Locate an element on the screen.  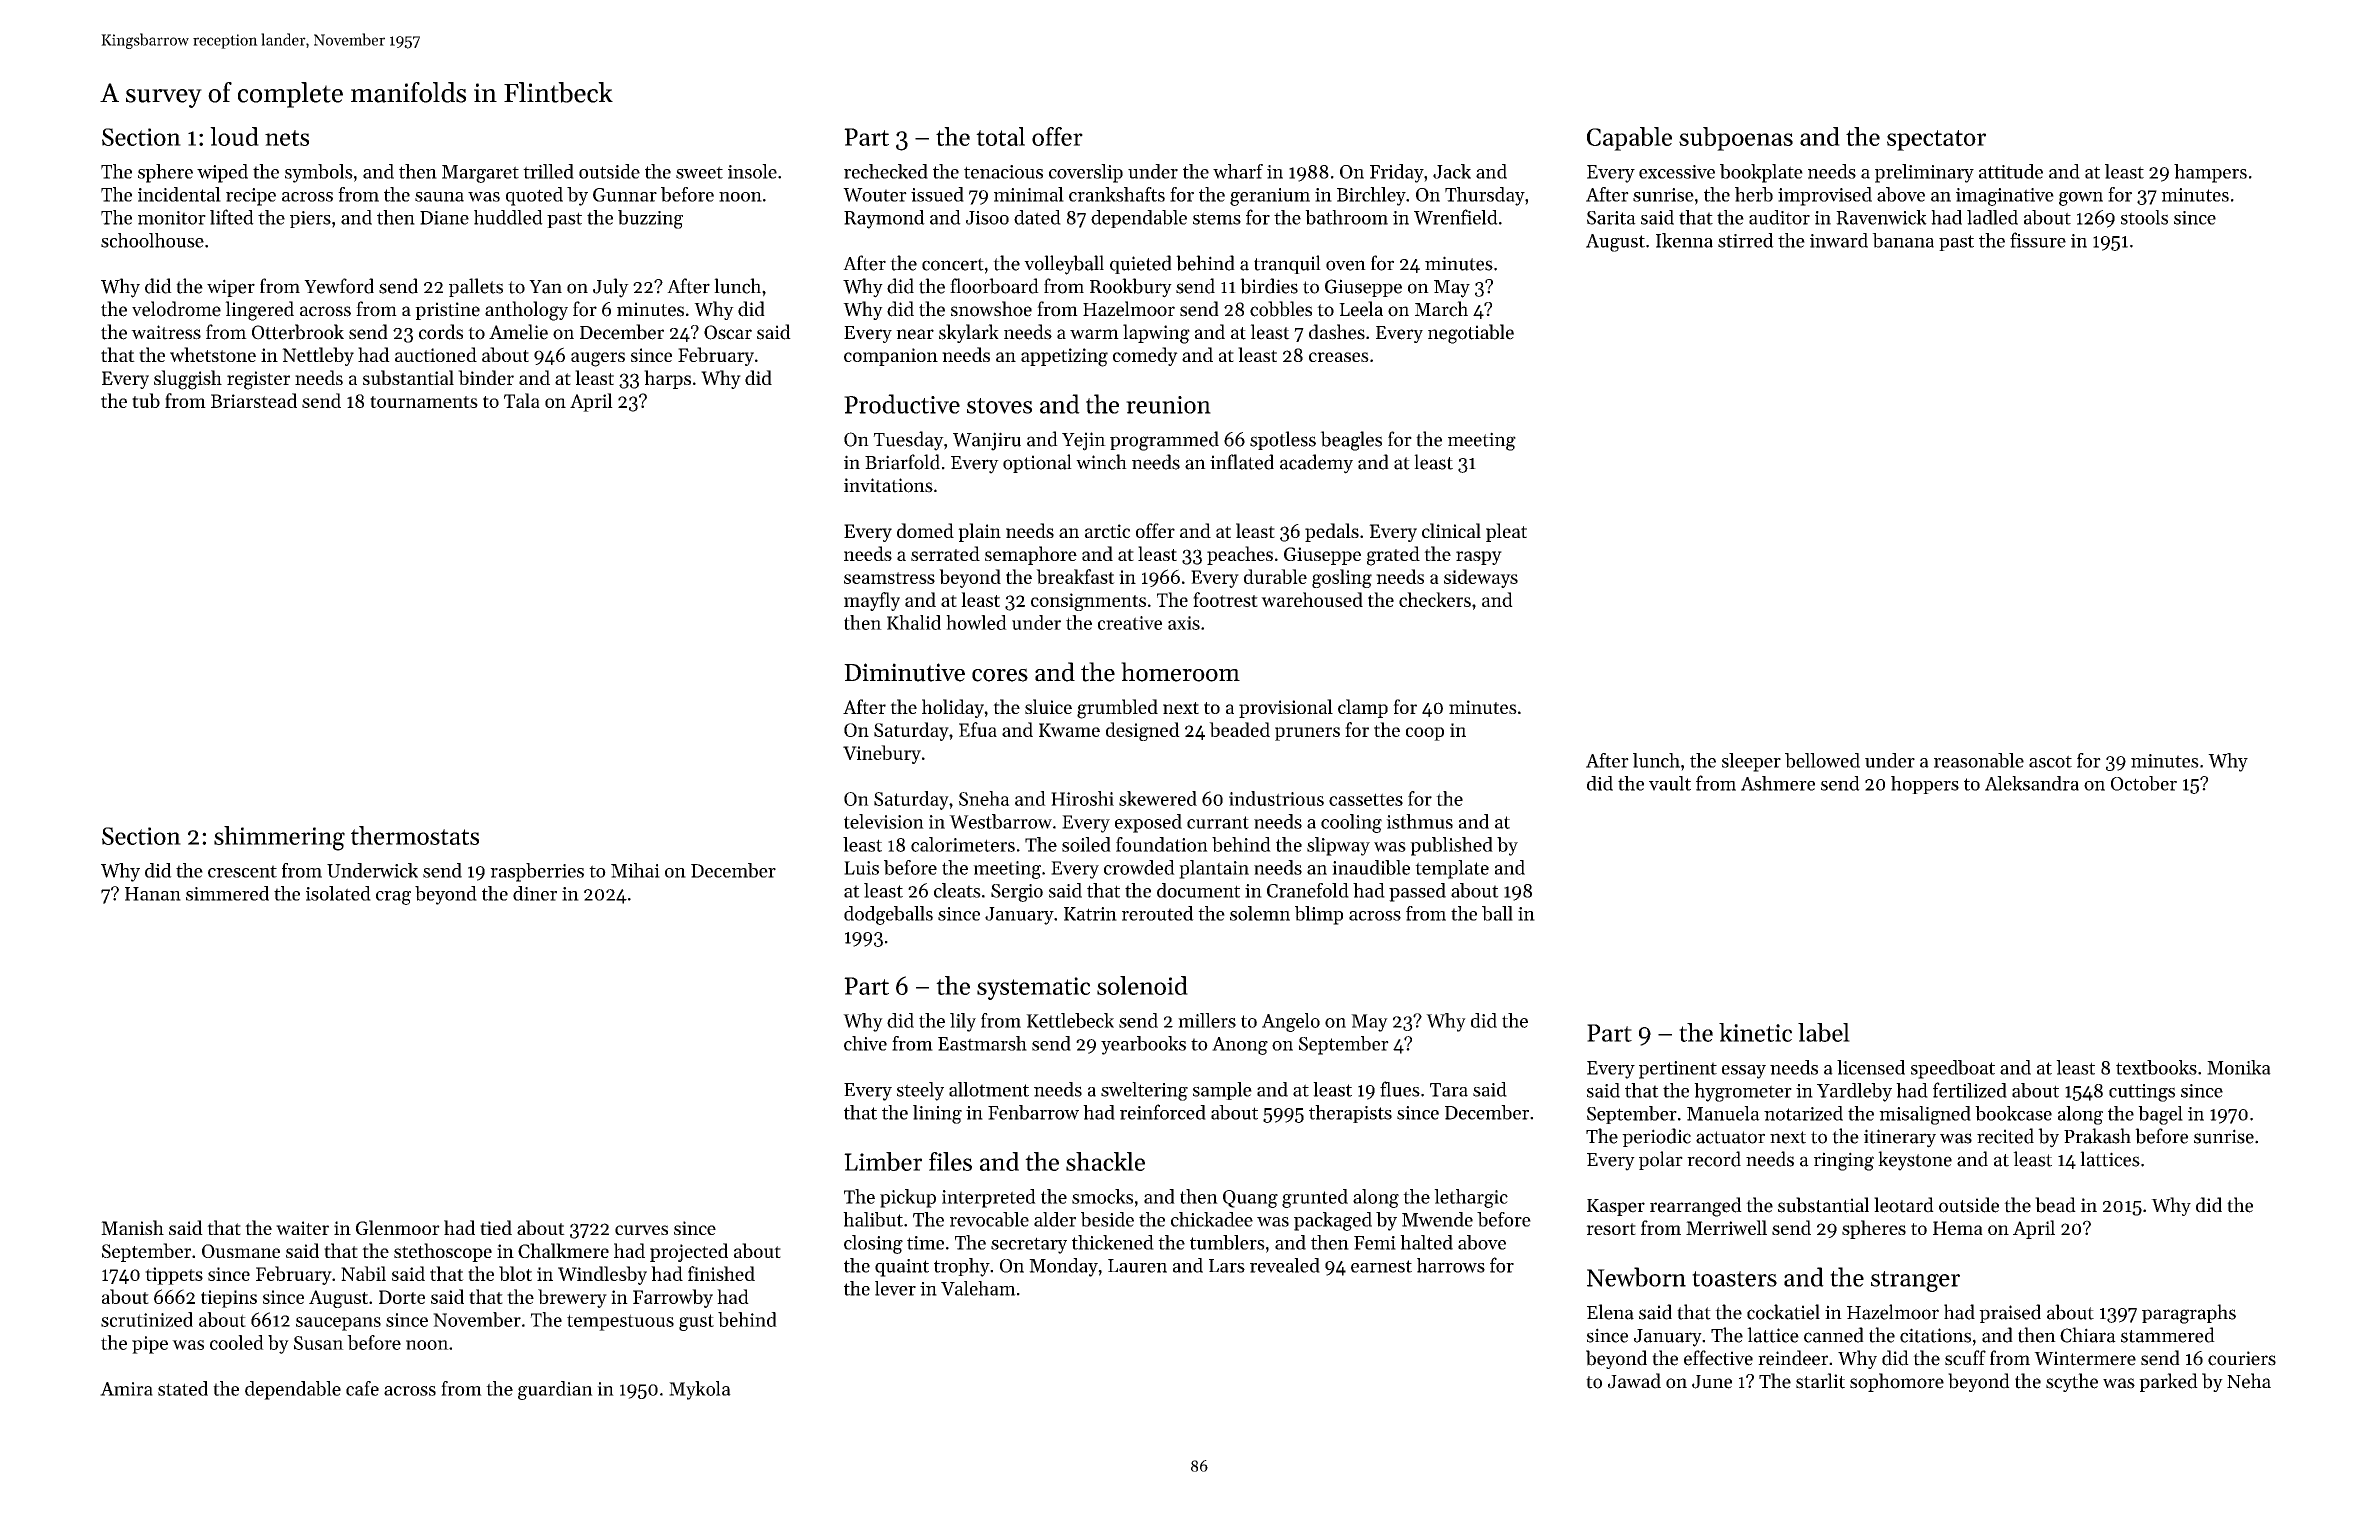
Monika is located at coordinates (2239, 1067).
